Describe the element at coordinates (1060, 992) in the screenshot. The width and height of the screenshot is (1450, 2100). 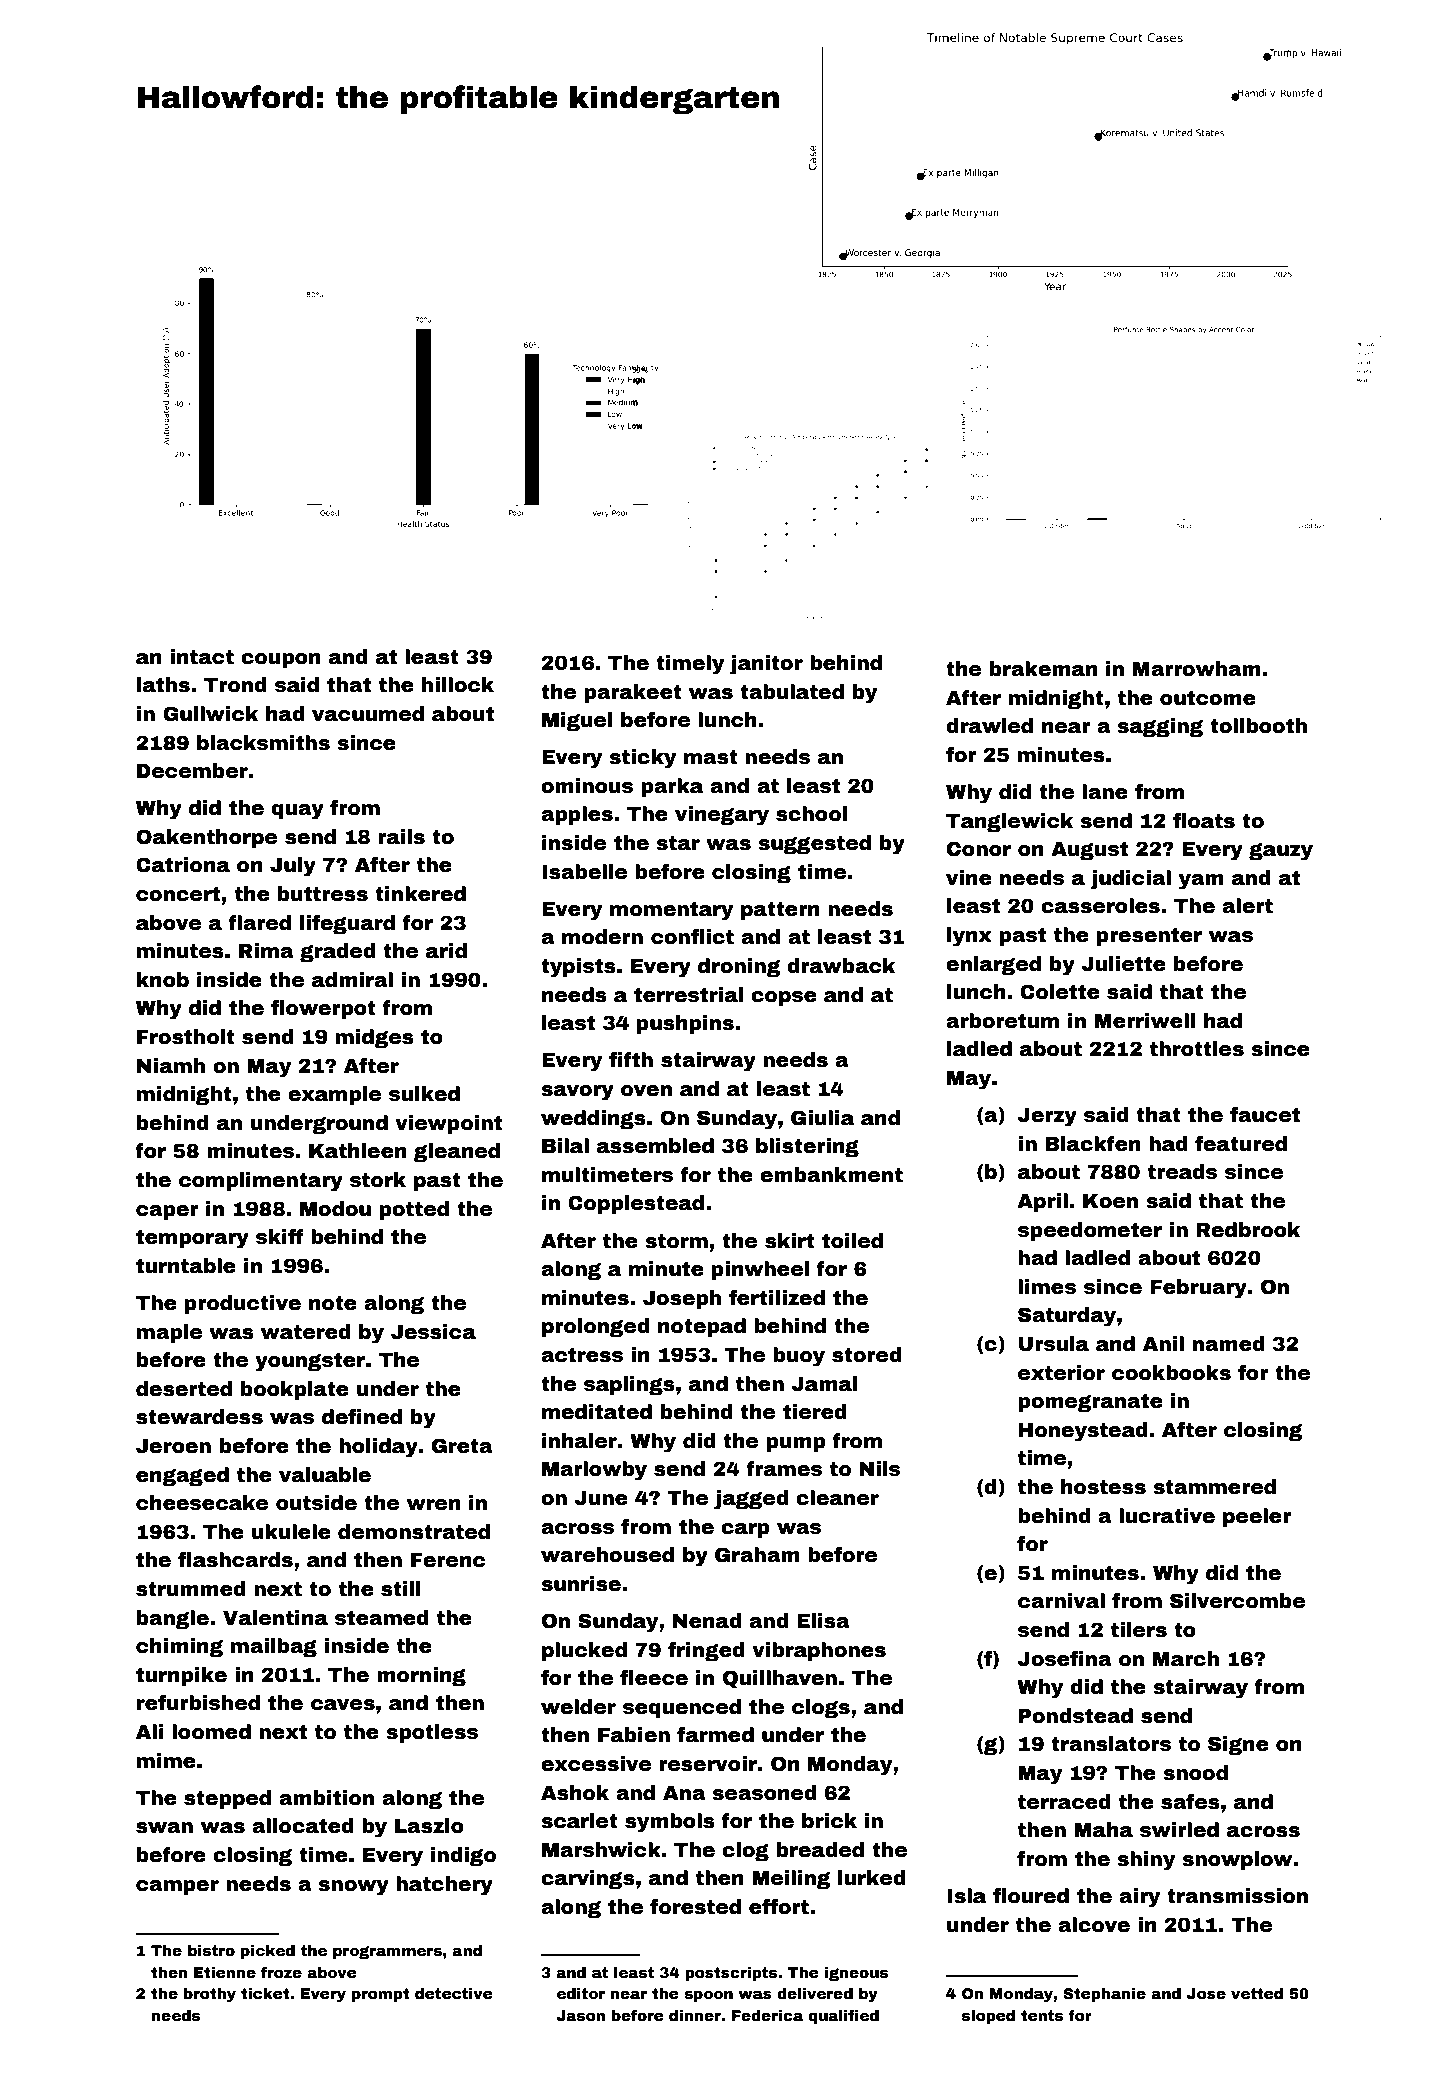
I see `Colette` at that location.
